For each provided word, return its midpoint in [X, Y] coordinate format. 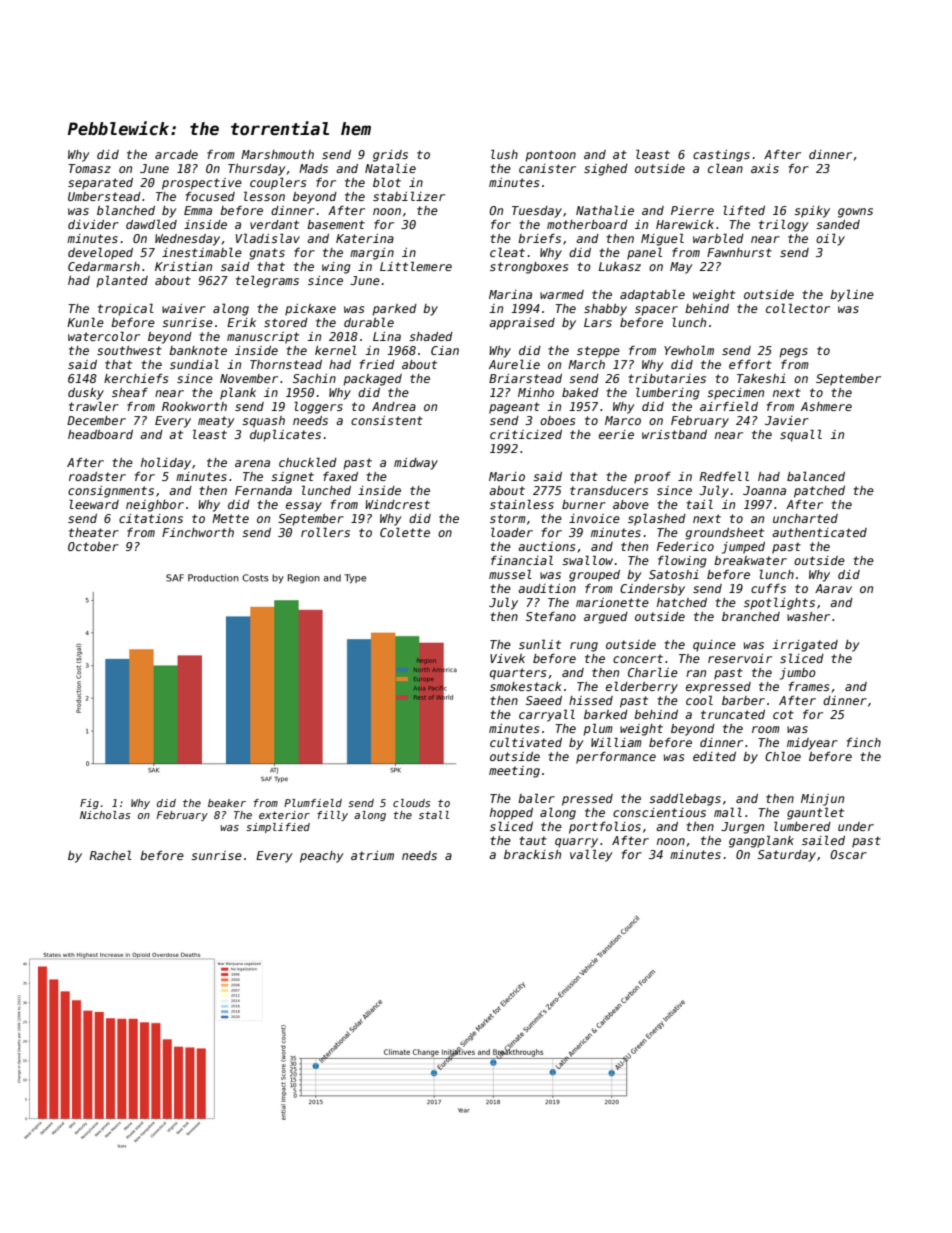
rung [584, 647]
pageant [514, 408]
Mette [230, 518]
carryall [547, 715]
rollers [325, 532]
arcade [176, 154]
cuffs [768, 588]
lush [504, 154]
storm [508, 518]
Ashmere [826, 406]
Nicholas [105, 815]
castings [721, 156]
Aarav [833, 588]
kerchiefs [136, 378]
